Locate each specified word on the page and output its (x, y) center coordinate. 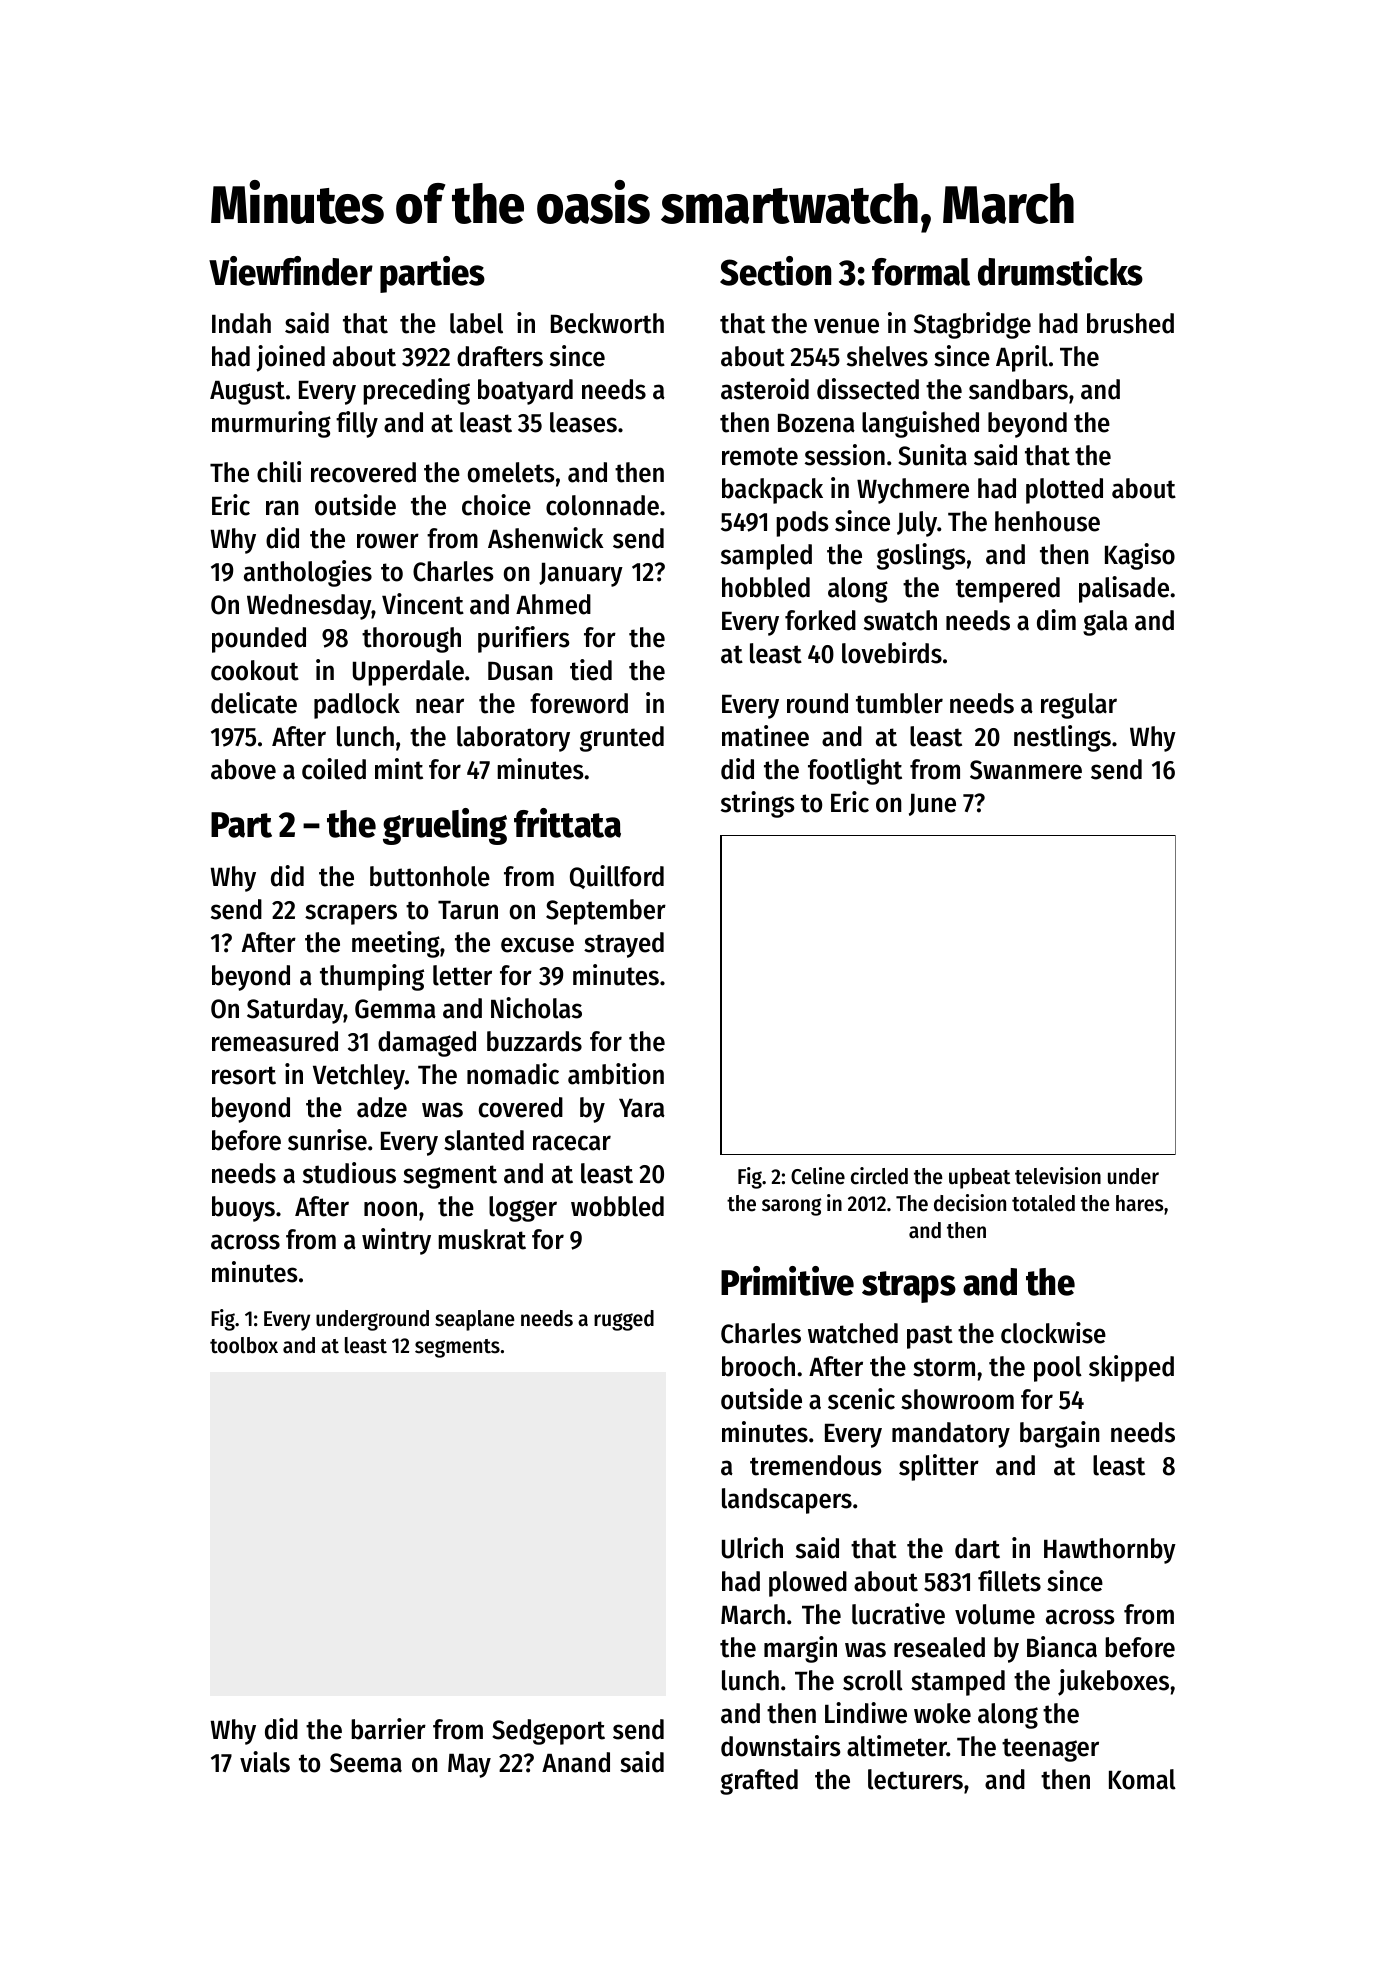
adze (382, 1107)
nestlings (1062, 738)
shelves (887, 356)
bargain (1060, 1434)
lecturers (915, 1779)
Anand (576, 1762)
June (932, 805)
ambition (616, 1074)
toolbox (244, 1345)
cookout (255, 670)
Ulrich (752, 1548)
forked (820, 620)
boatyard (525, 392)
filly (357, 424)
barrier (388, 1729)
